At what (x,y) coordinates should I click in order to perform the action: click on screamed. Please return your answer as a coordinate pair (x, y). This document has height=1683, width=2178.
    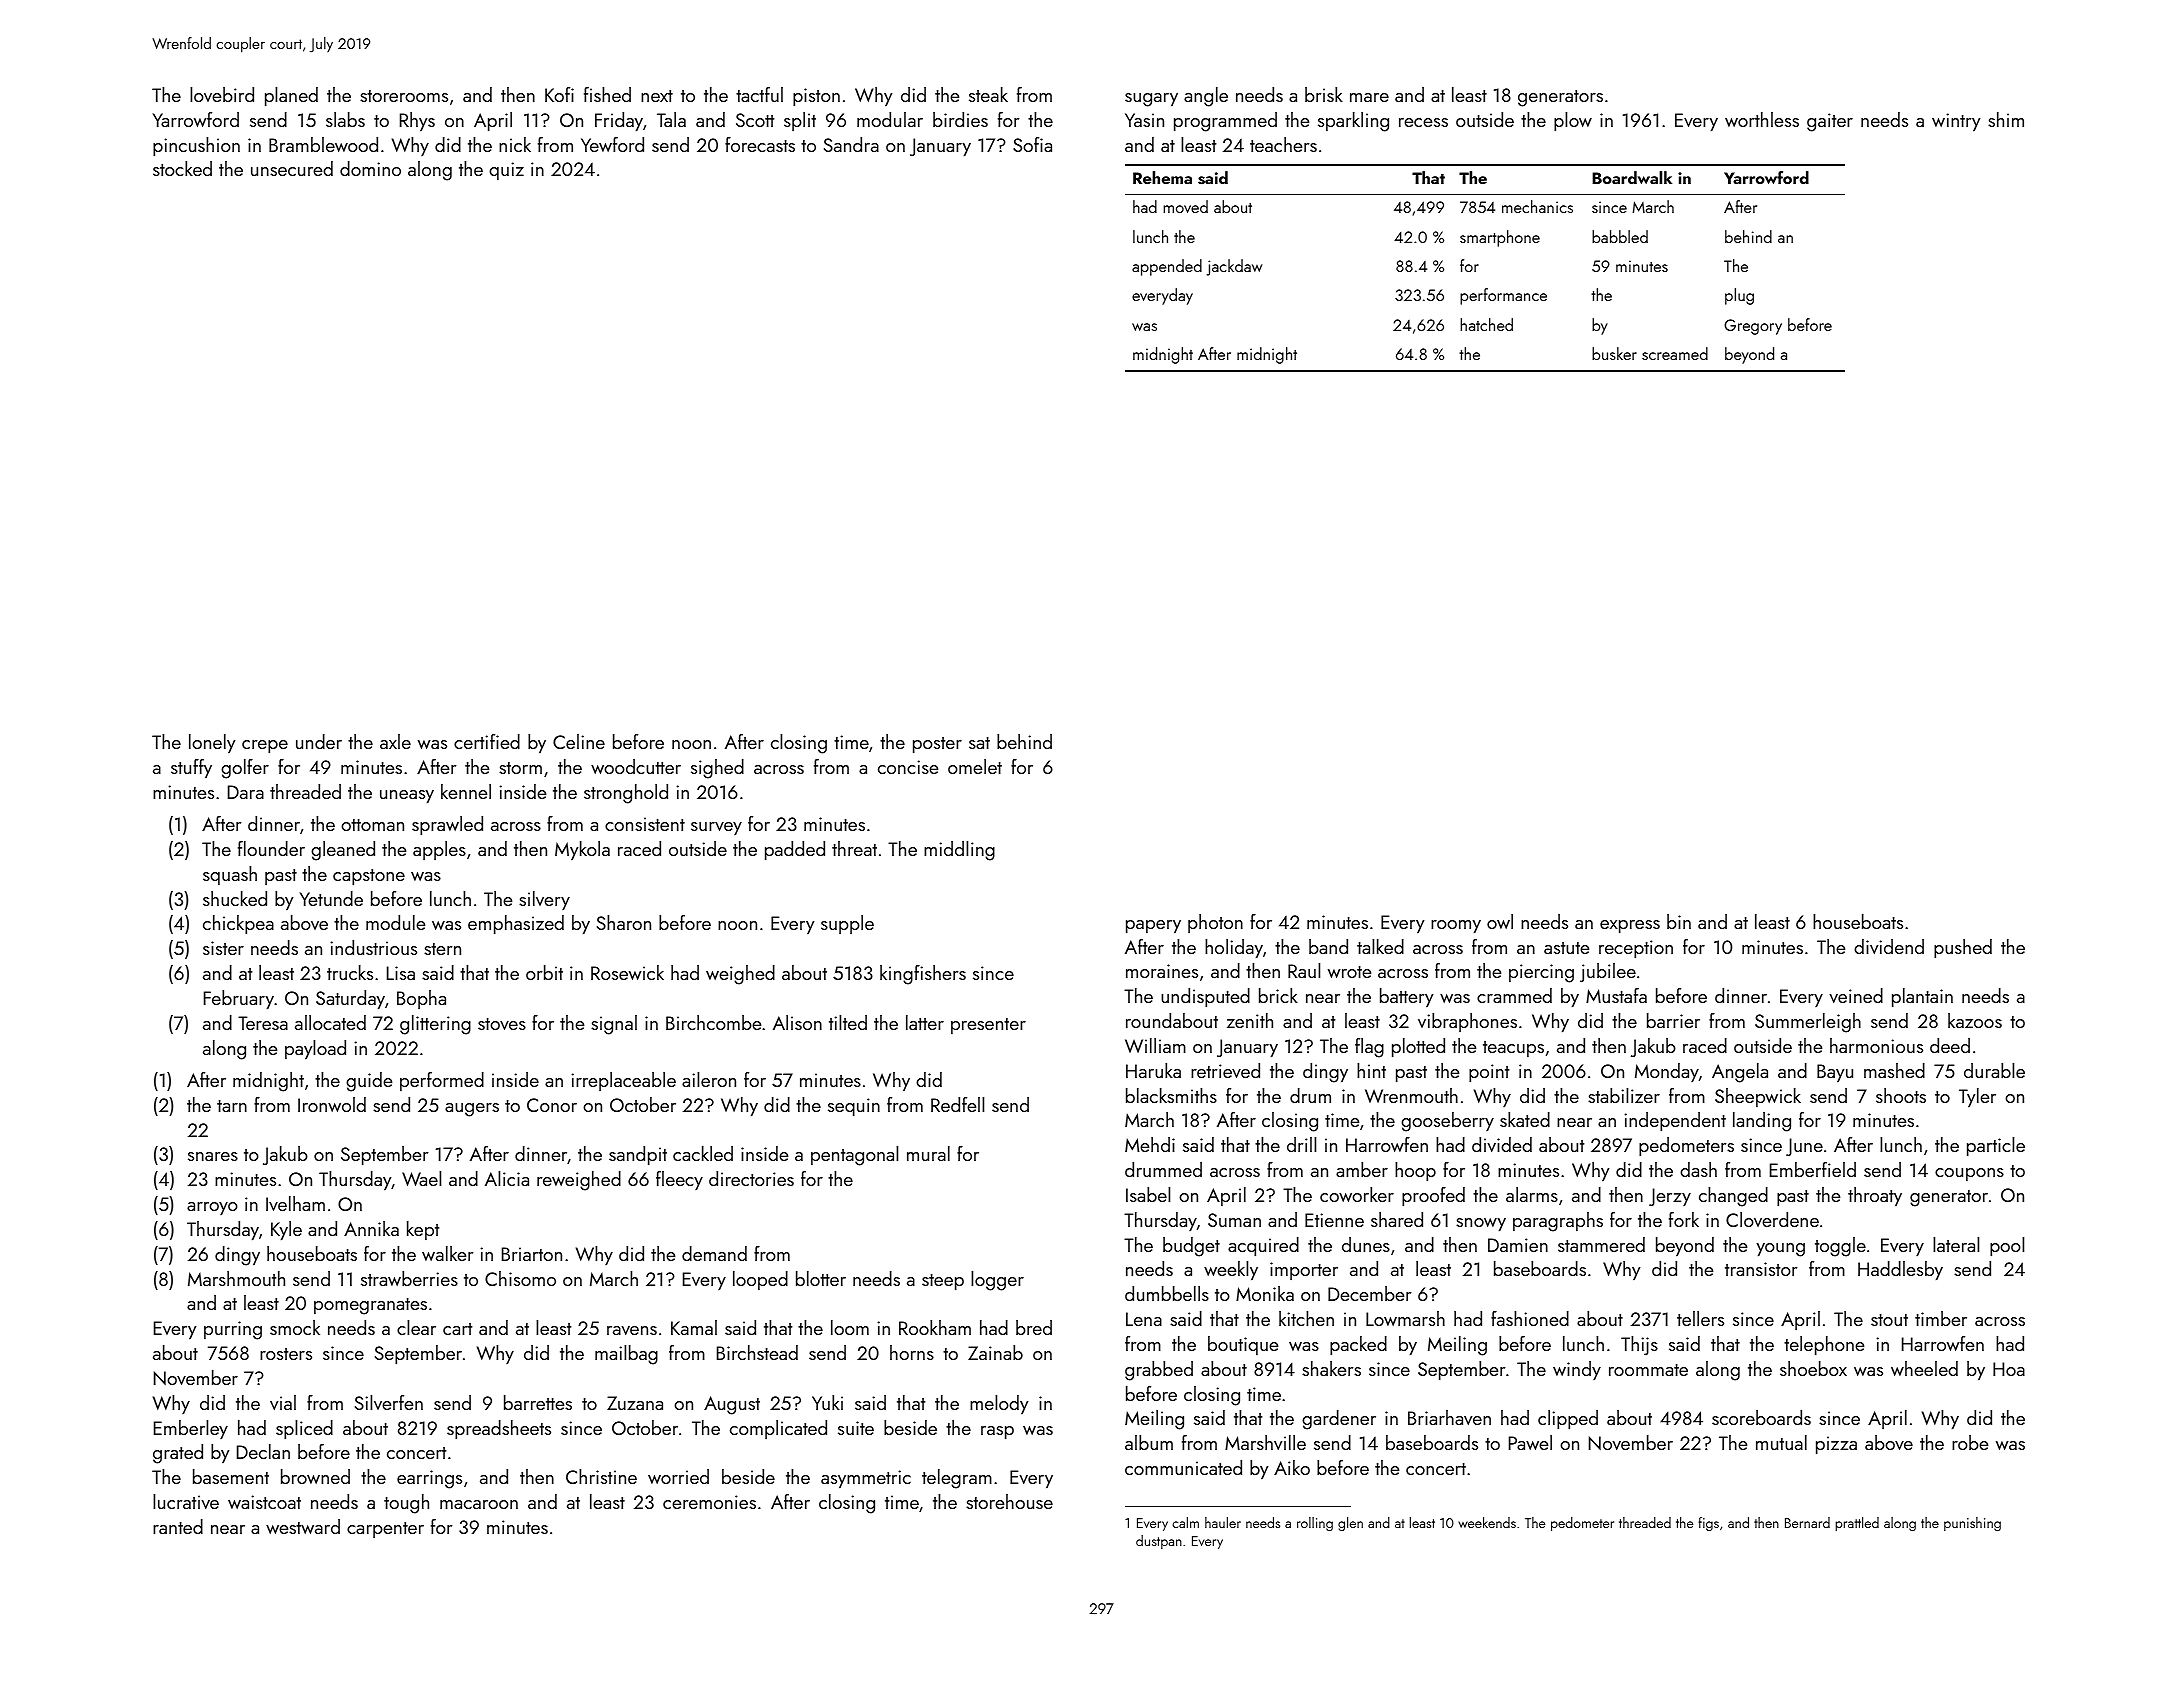
    Looking at the image, I should click on (1675, 353).
